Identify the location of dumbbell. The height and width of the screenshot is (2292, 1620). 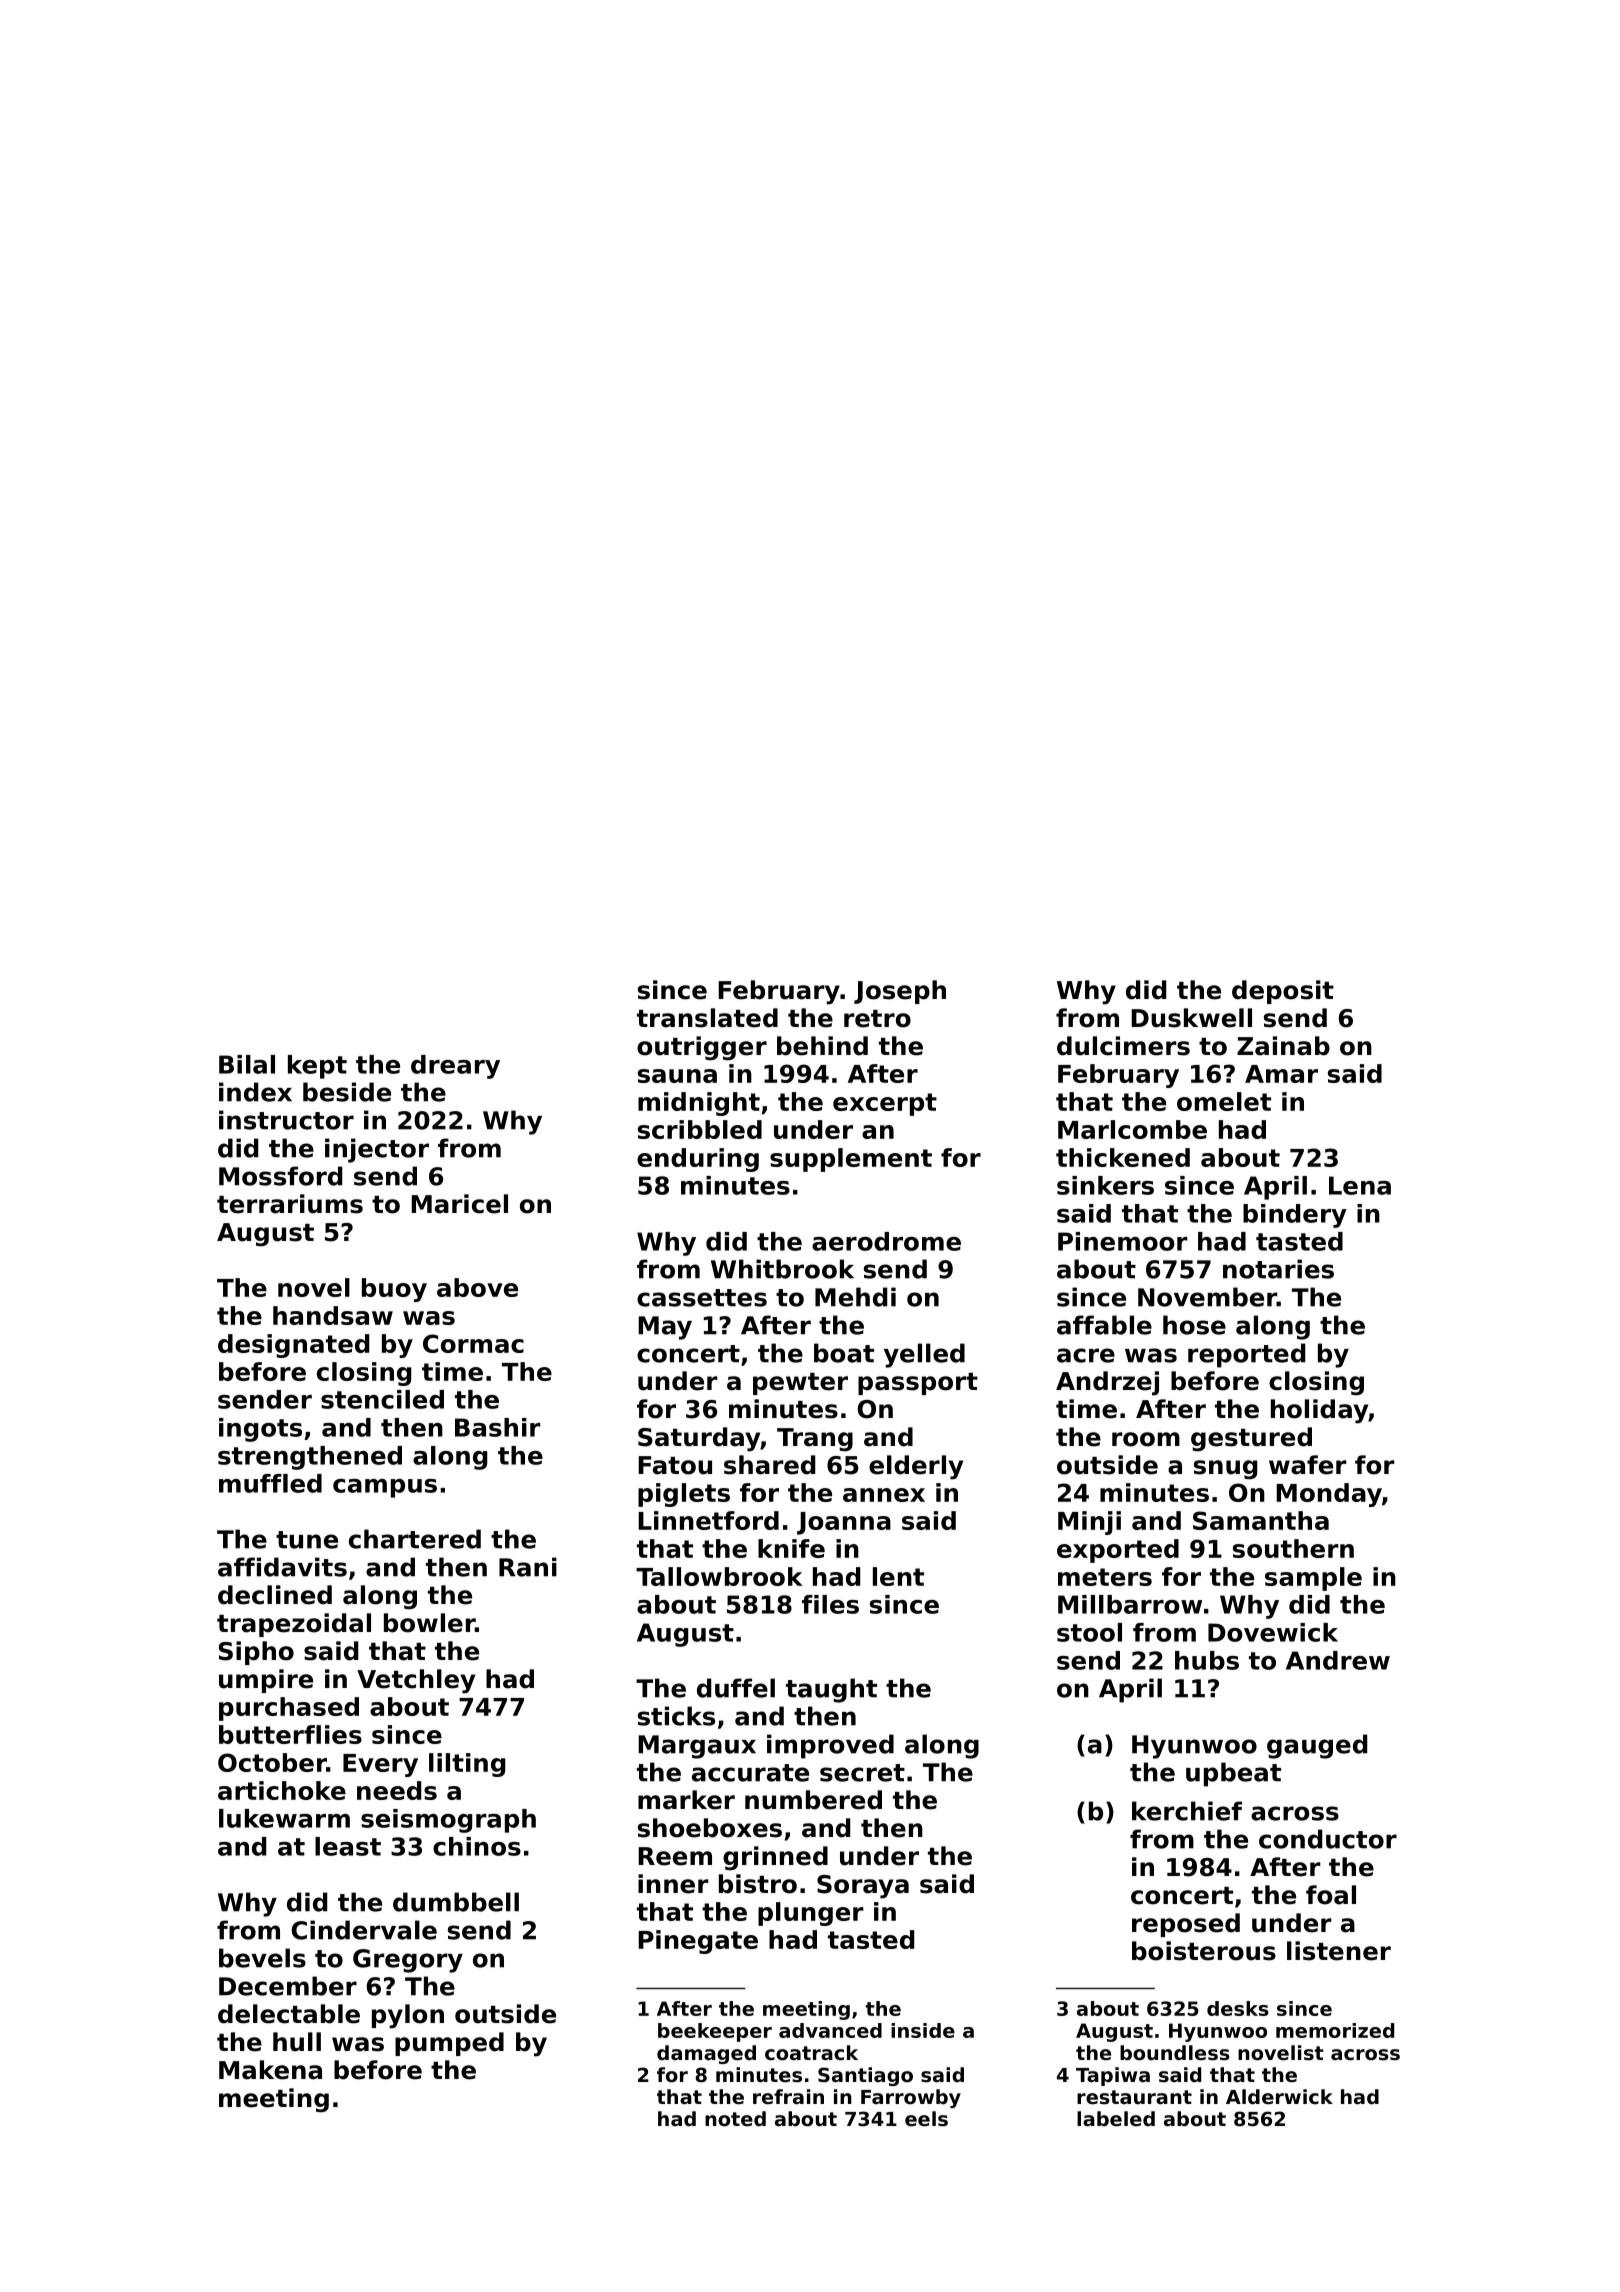
(456, 1902).
